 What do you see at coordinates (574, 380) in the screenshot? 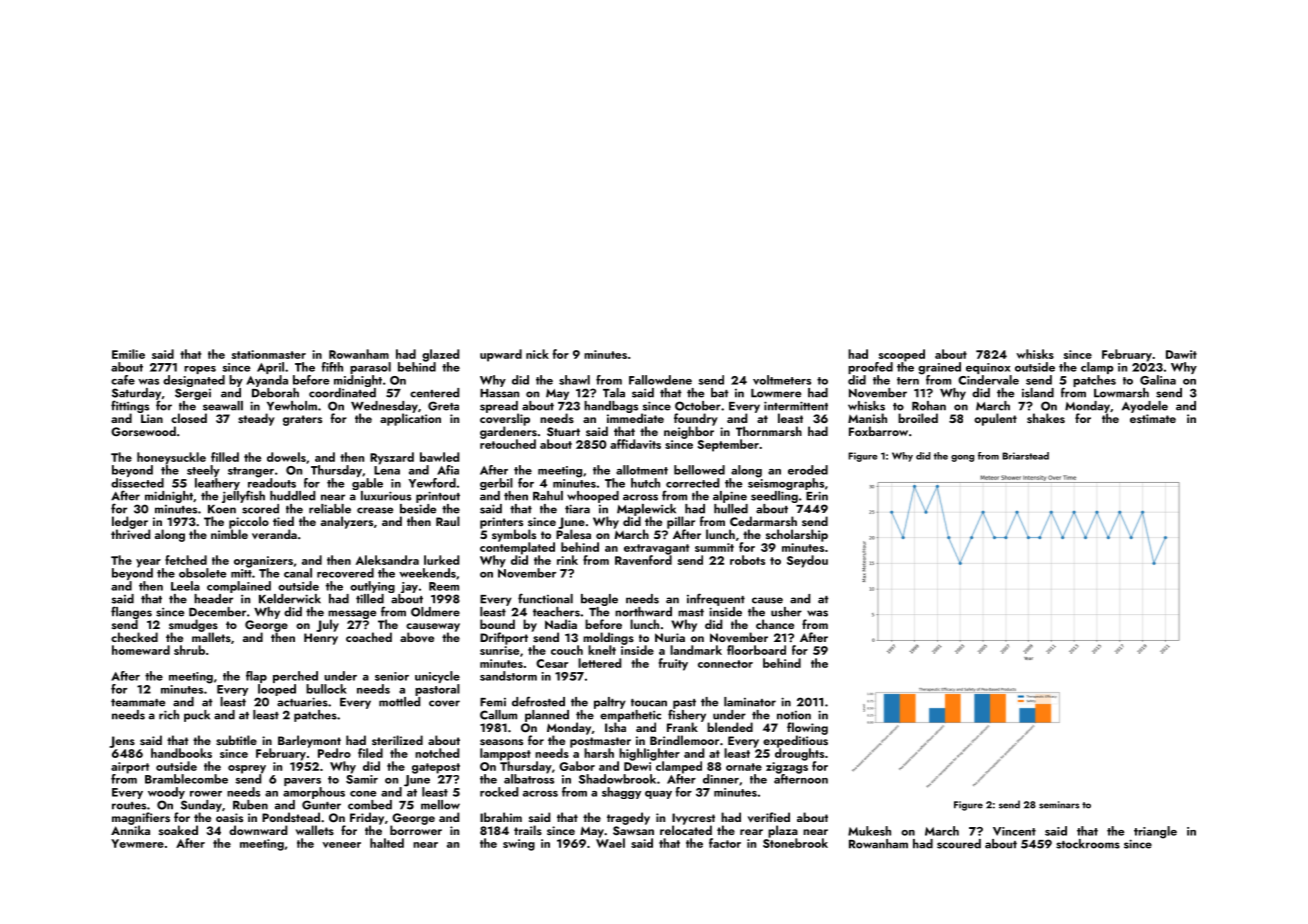
I see `shawl` at bounding box center [574, 380].
